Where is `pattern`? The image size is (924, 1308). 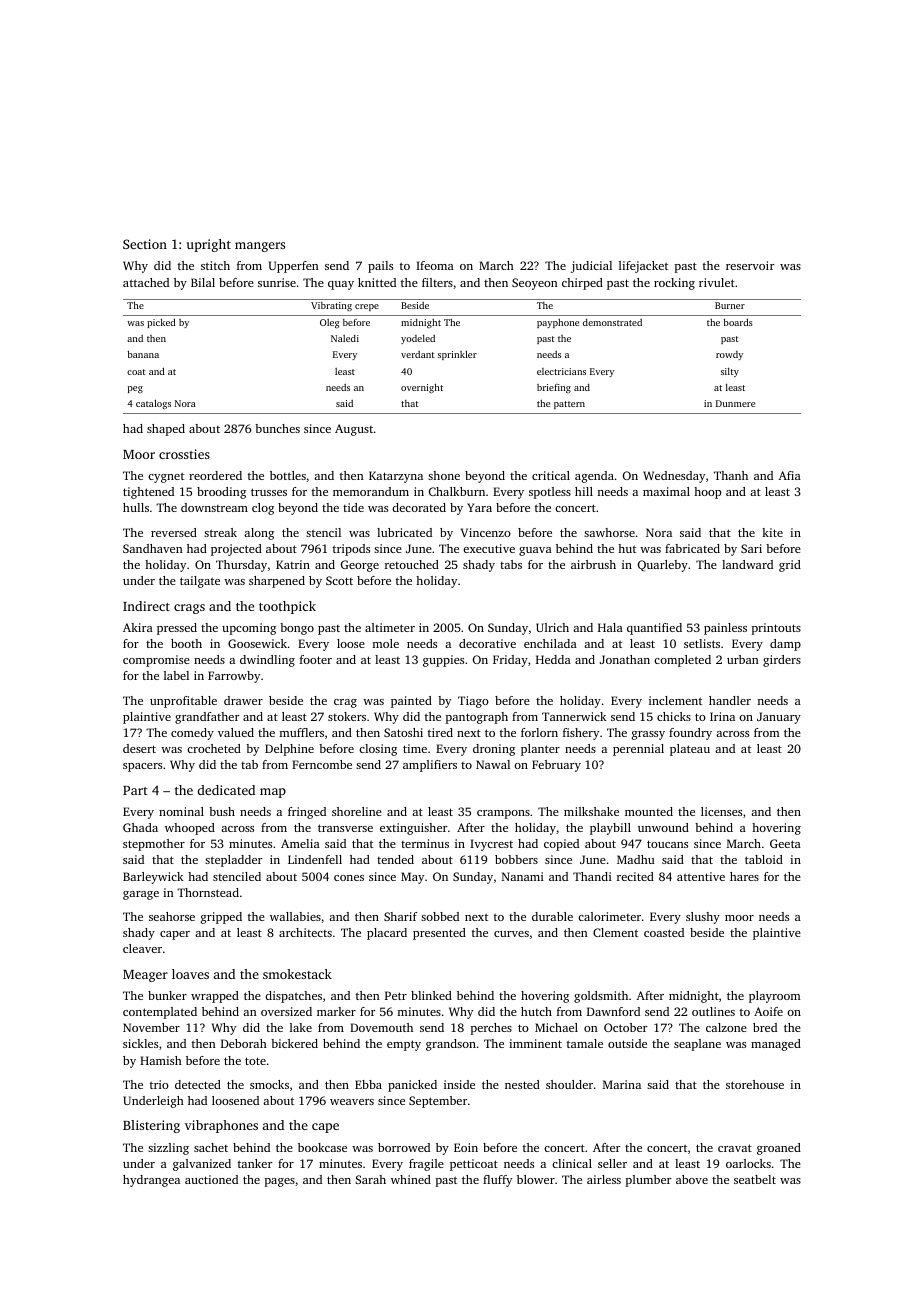 pattern is located at coordinates (569, 405).
